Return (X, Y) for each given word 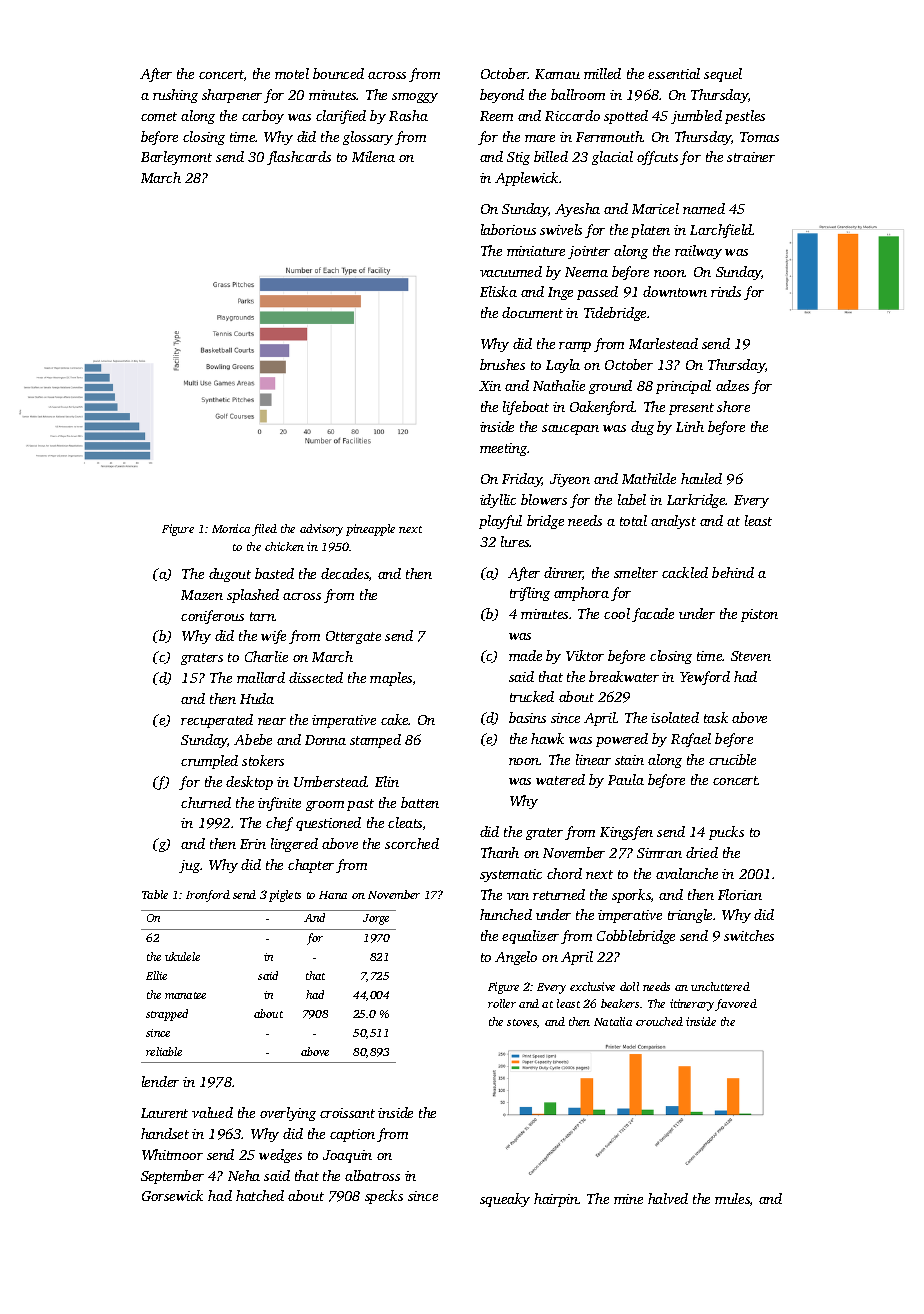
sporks (631, 896)
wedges (280, 1156)
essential (674, 73)
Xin (490, 386)
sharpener (232, 96)
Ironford (208, 896)
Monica (231, 528)
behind (733, 572)
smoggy (415, 98)
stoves (522, 1022)
